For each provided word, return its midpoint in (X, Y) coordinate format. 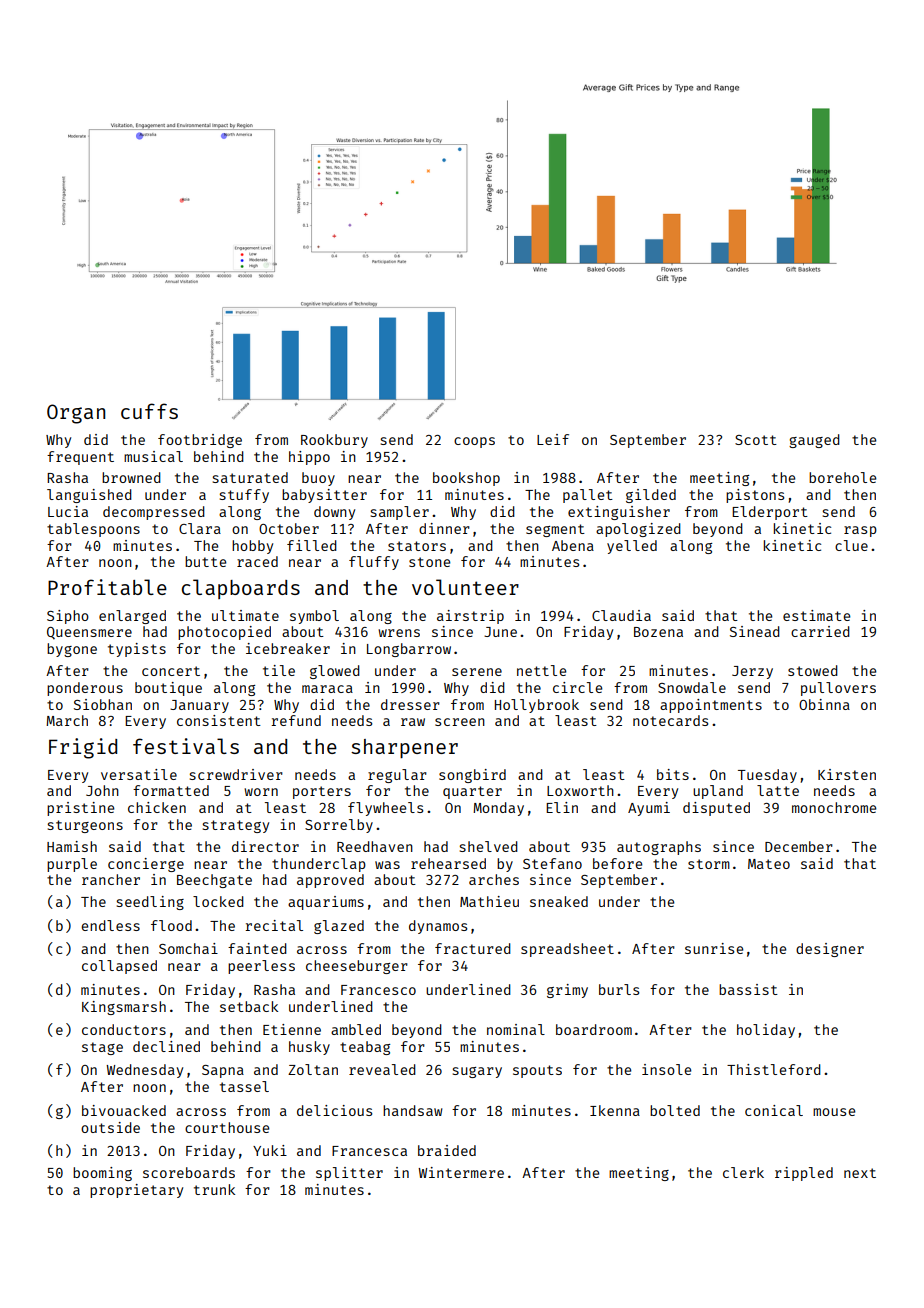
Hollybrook (537, 706)
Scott (756, 440)
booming (102, 1174)
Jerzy (752, 672)
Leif (553, 439)
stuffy (244, 496)
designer (830, 950)
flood (171, 925)
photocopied (224, 633)
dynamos (438, 927)
